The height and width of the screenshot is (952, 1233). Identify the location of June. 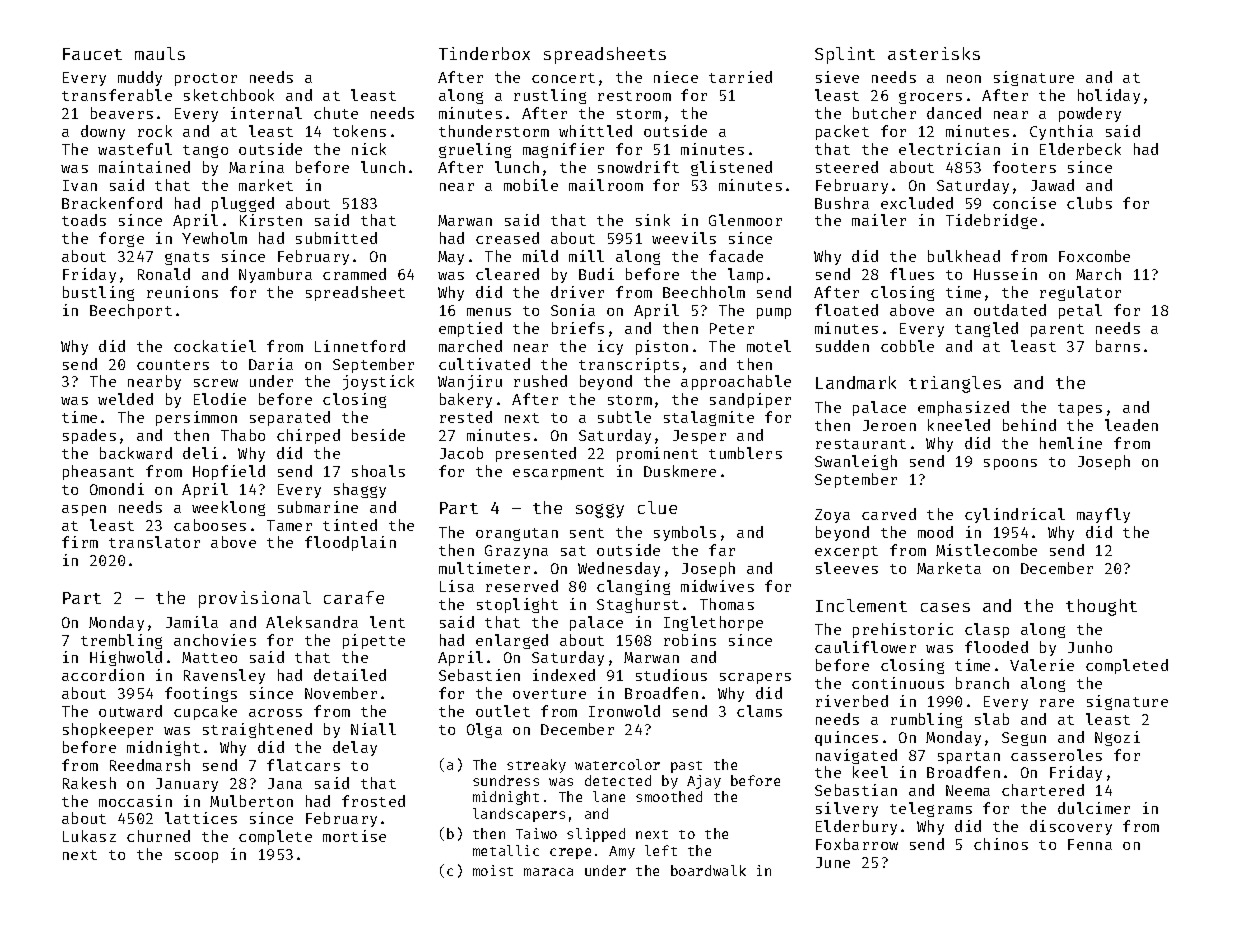
(833, 862).
